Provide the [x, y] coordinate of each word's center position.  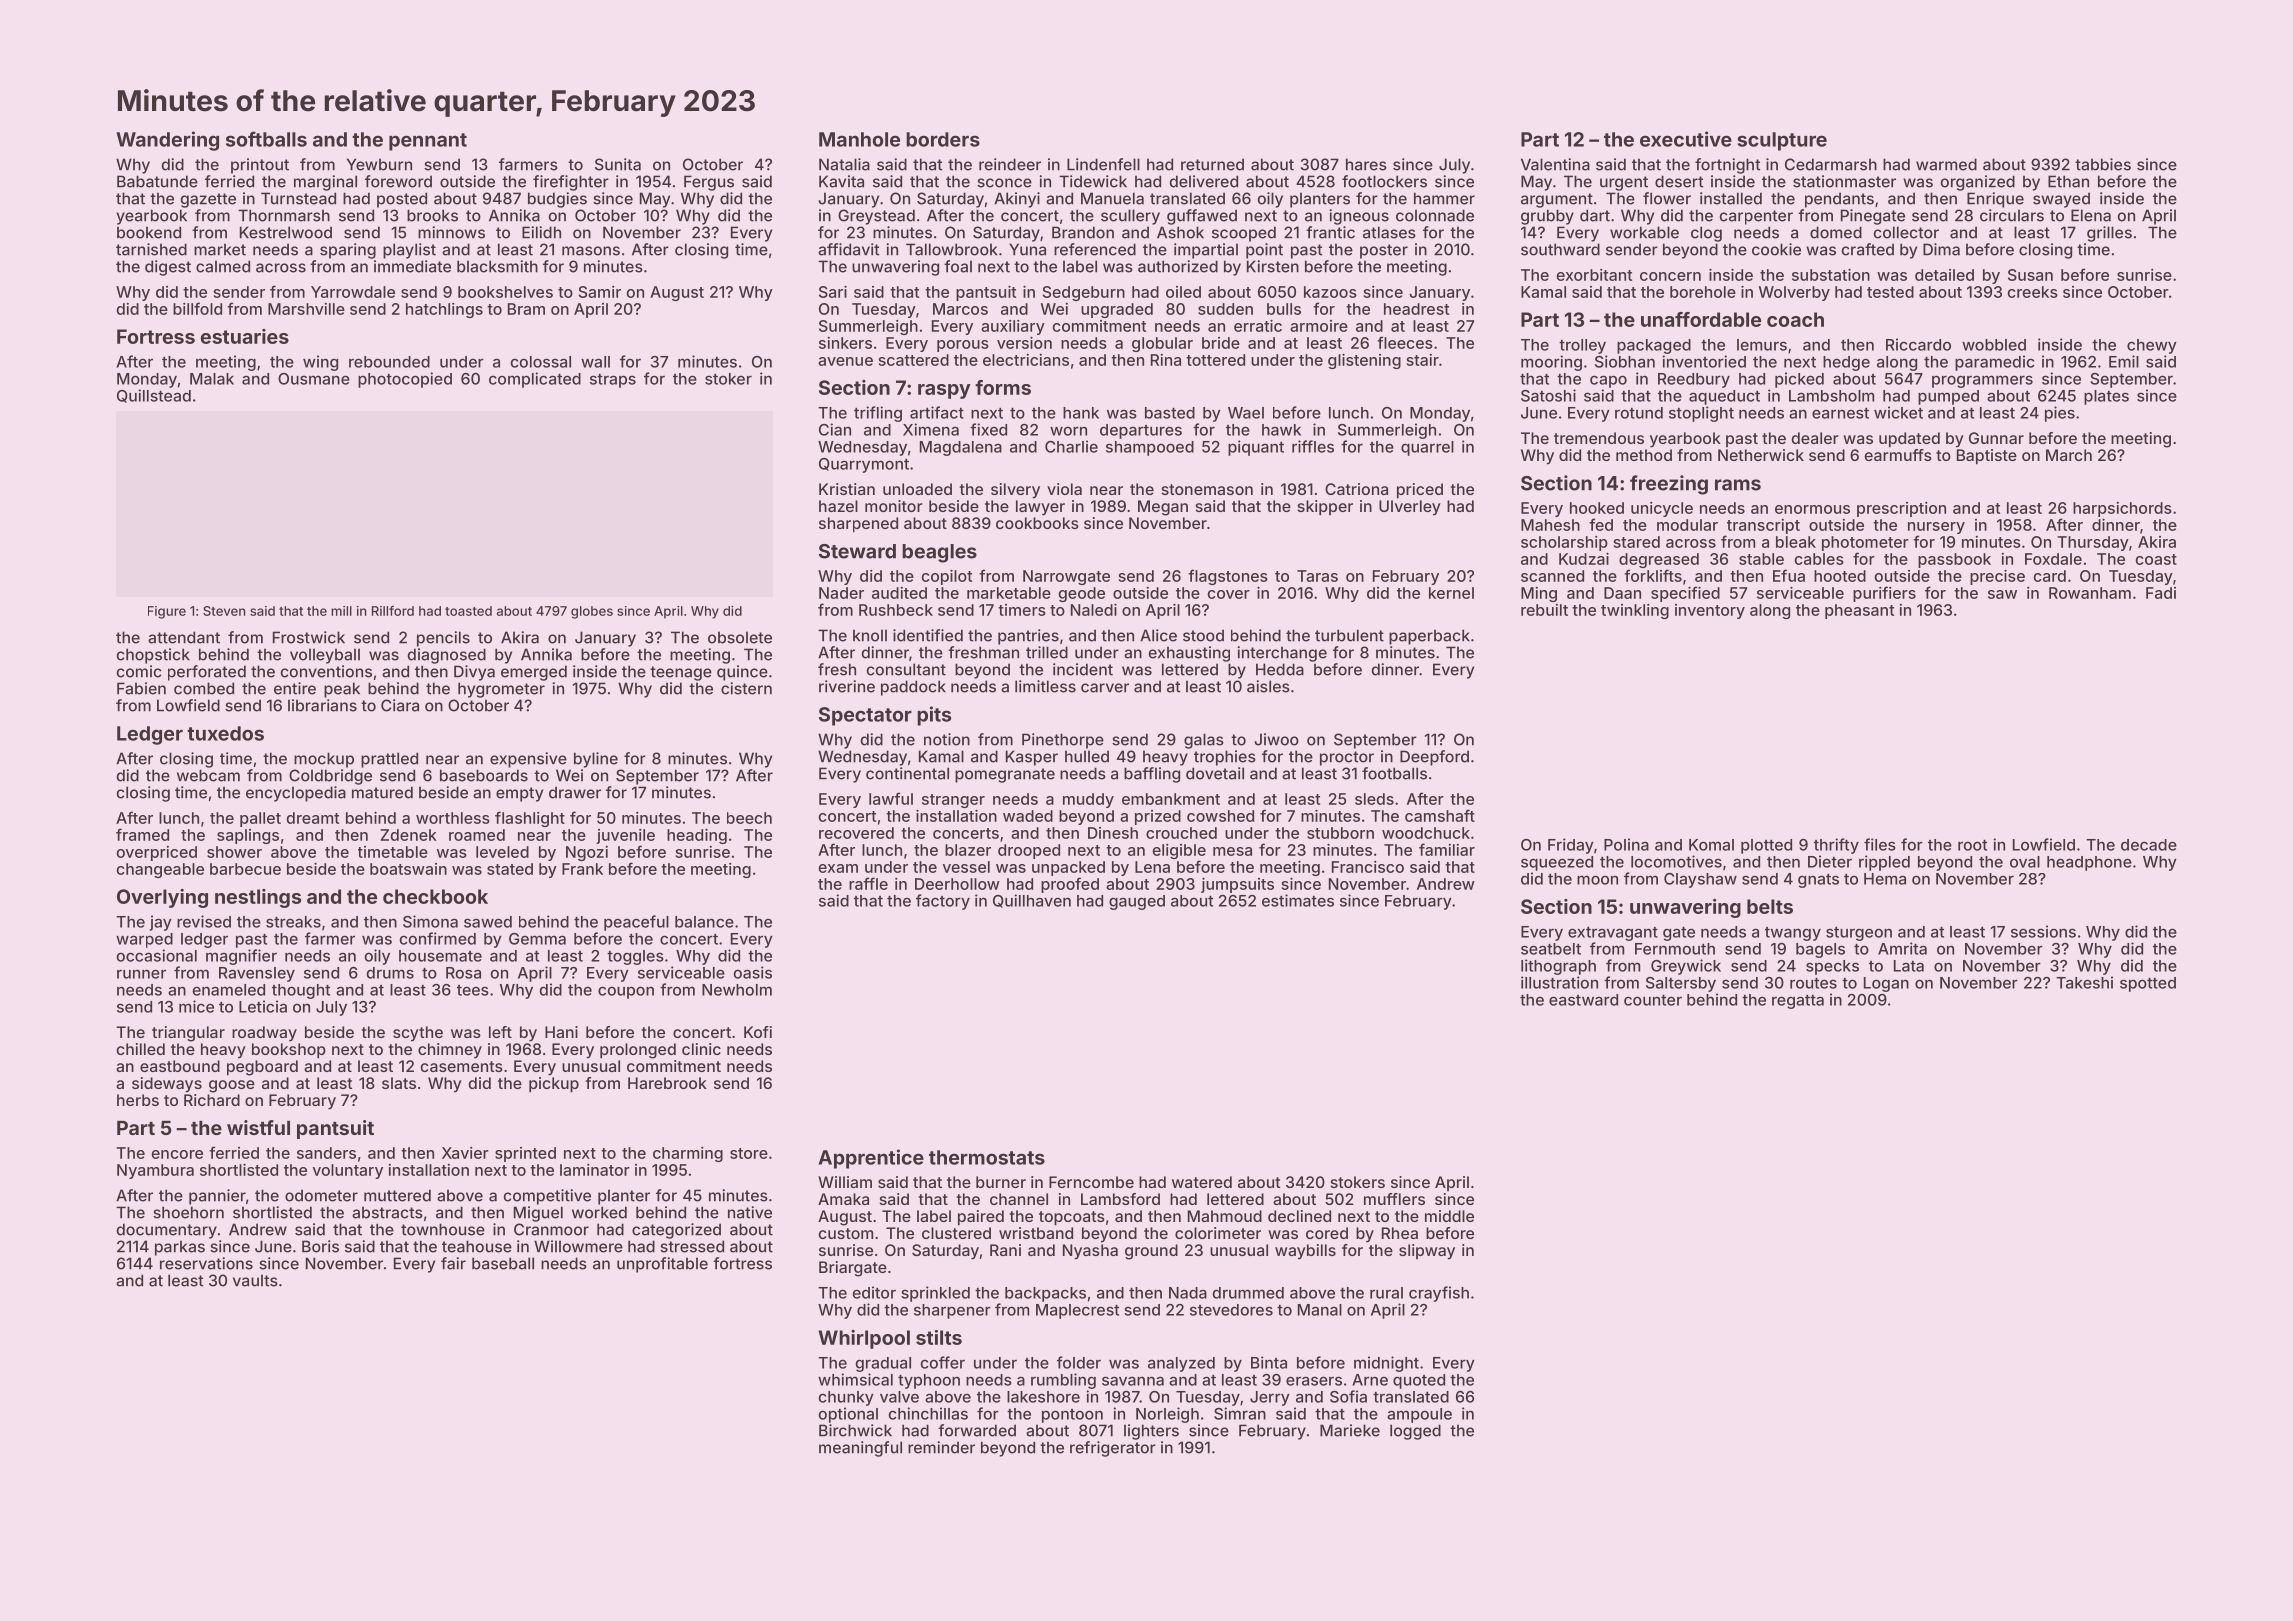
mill [341, 611]
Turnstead [298, 198]
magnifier [241, 957]
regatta [1798, 1002]
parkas [180, 1248]
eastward [1583, 1000]
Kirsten [1273, 266]
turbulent [1349, 635]
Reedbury [1694, 380]
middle [1449, 1216]
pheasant [1859, 611]
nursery [1936, 528]
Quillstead [154, 396]
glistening [1364, 361]
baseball [503, 1263]
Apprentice [871, 1159]
